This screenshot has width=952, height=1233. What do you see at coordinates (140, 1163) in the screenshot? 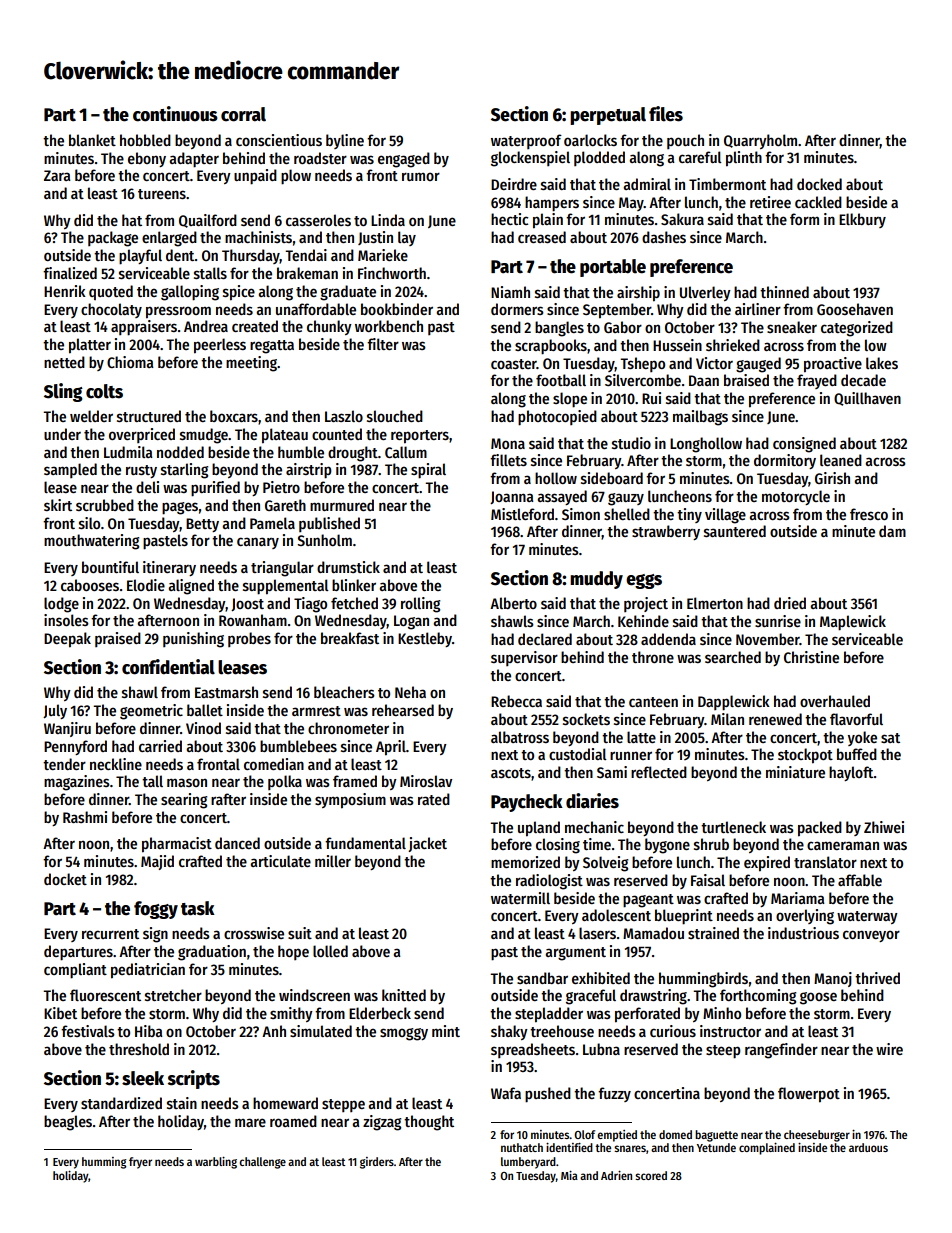
I see `fryer` at bounding box center [140, 1163].
